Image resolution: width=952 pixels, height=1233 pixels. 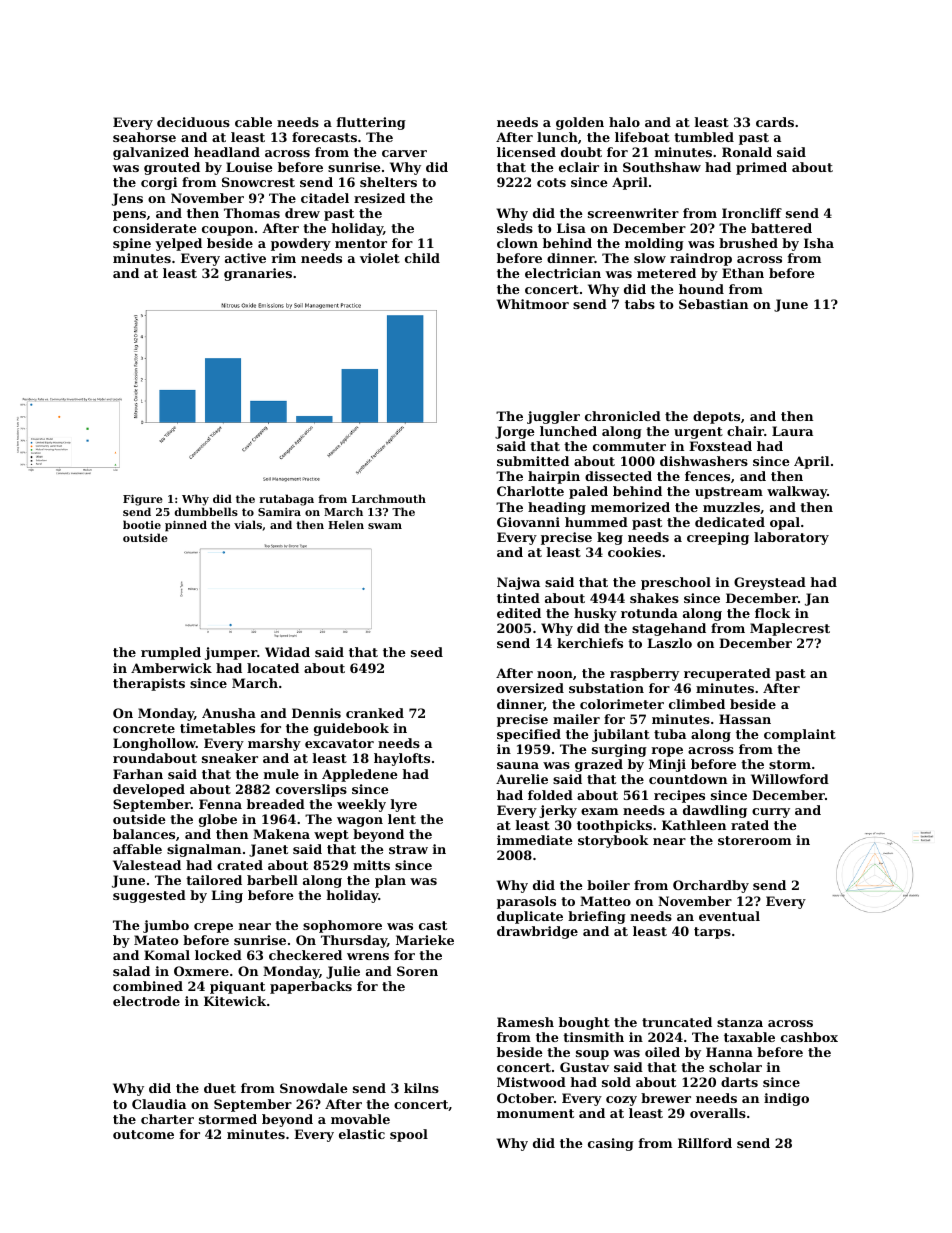 I want to click on haylofts, so click(x=402, y=759).
